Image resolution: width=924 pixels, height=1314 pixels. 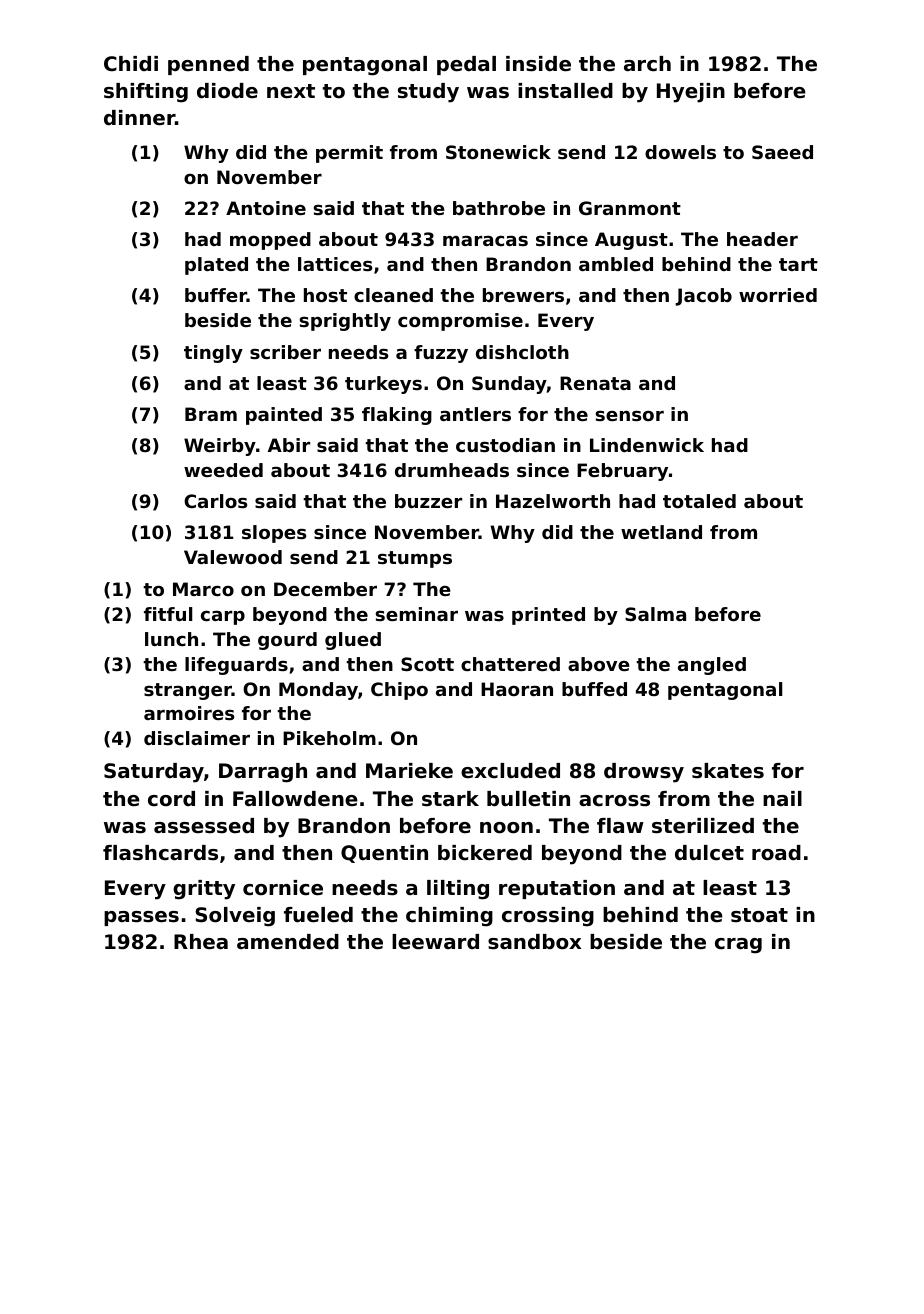 What do you see at coordinates (712, 666) in the page?
I see `angled` at bounding box center [712, 666].
